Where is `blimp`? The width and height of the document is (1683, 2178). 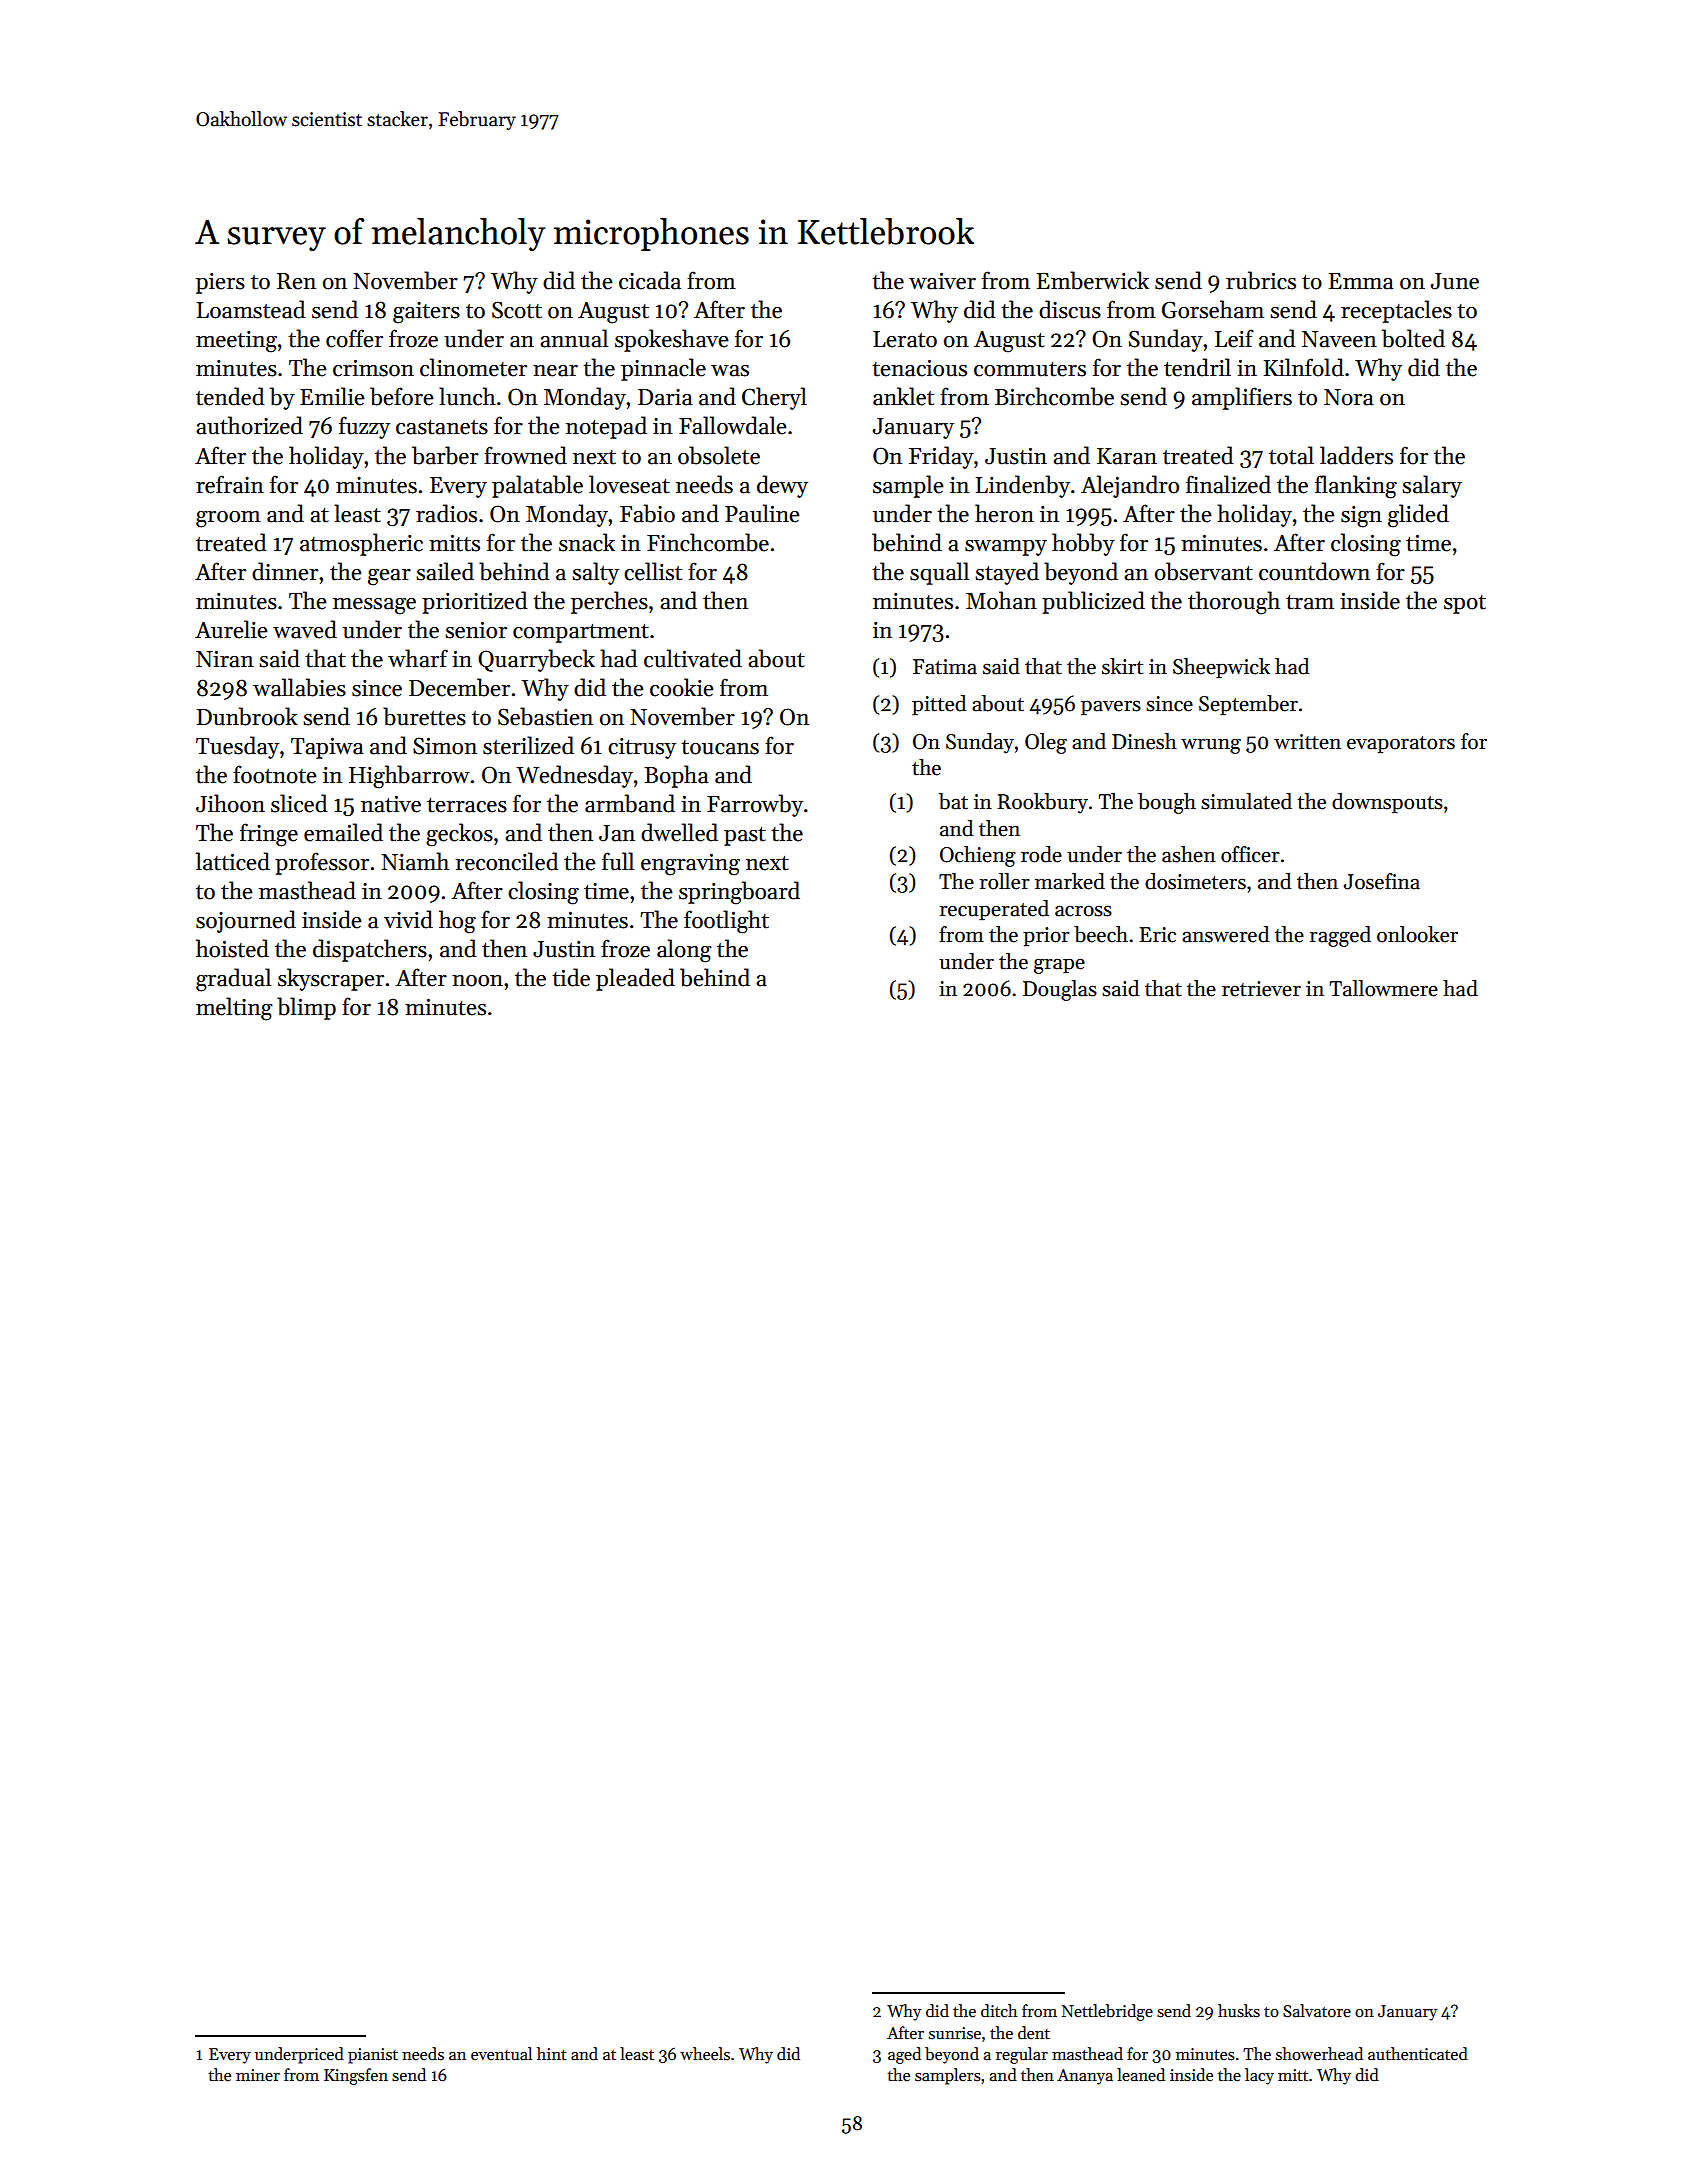
blimp is located at coordinates (306, 1008).
